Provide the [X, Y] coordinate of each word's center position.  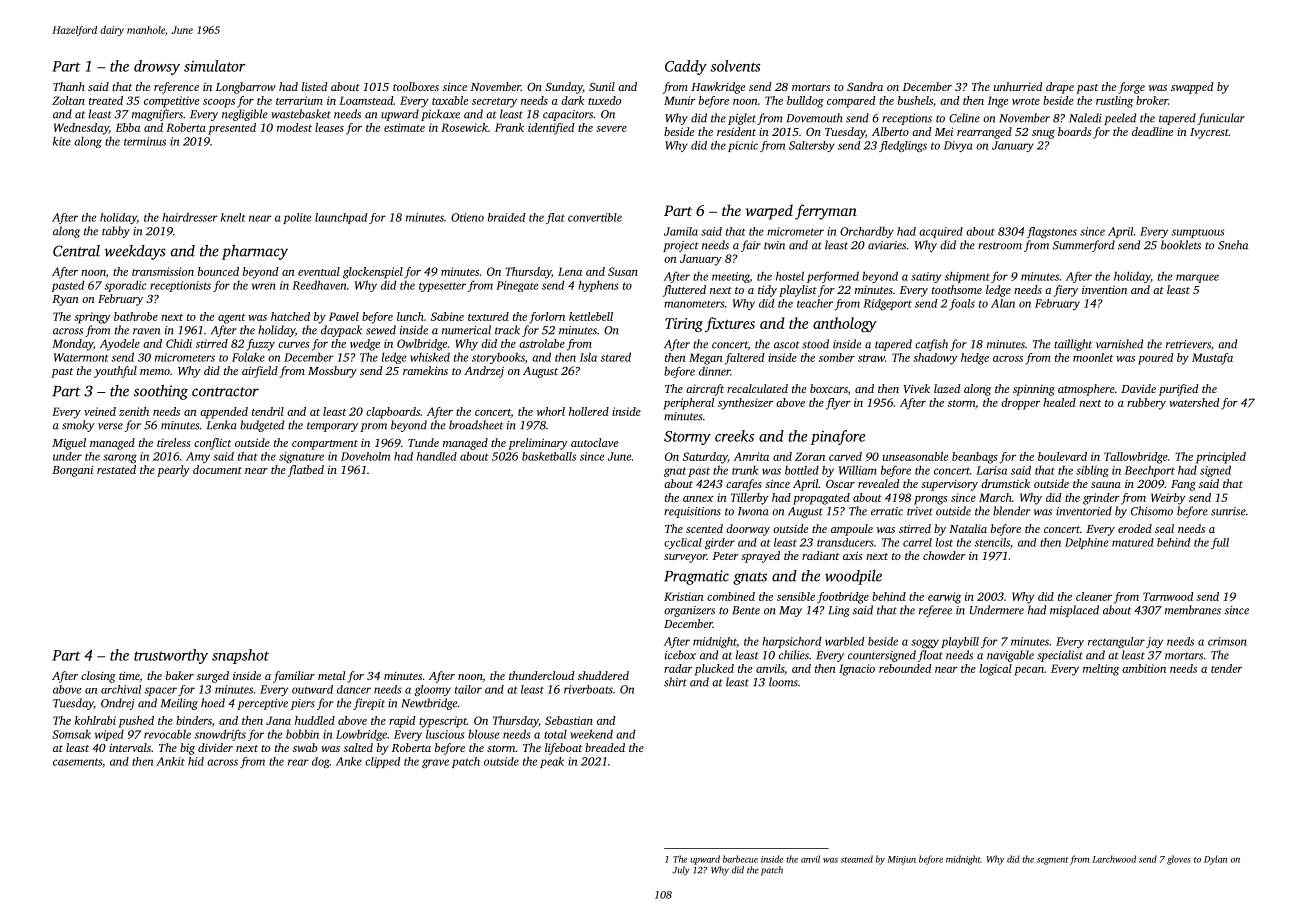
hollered [589, 411]
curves [294, 345]
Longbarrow [246, 88]
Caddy [686, 67]
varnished [1119, 344]
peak [552, 762]
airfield [260, 372]
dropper [1020, 404]
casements [77, 762]
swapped [1192, 88]
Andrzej [484, 372]
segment [1053, 861]
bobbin [302, 734]
